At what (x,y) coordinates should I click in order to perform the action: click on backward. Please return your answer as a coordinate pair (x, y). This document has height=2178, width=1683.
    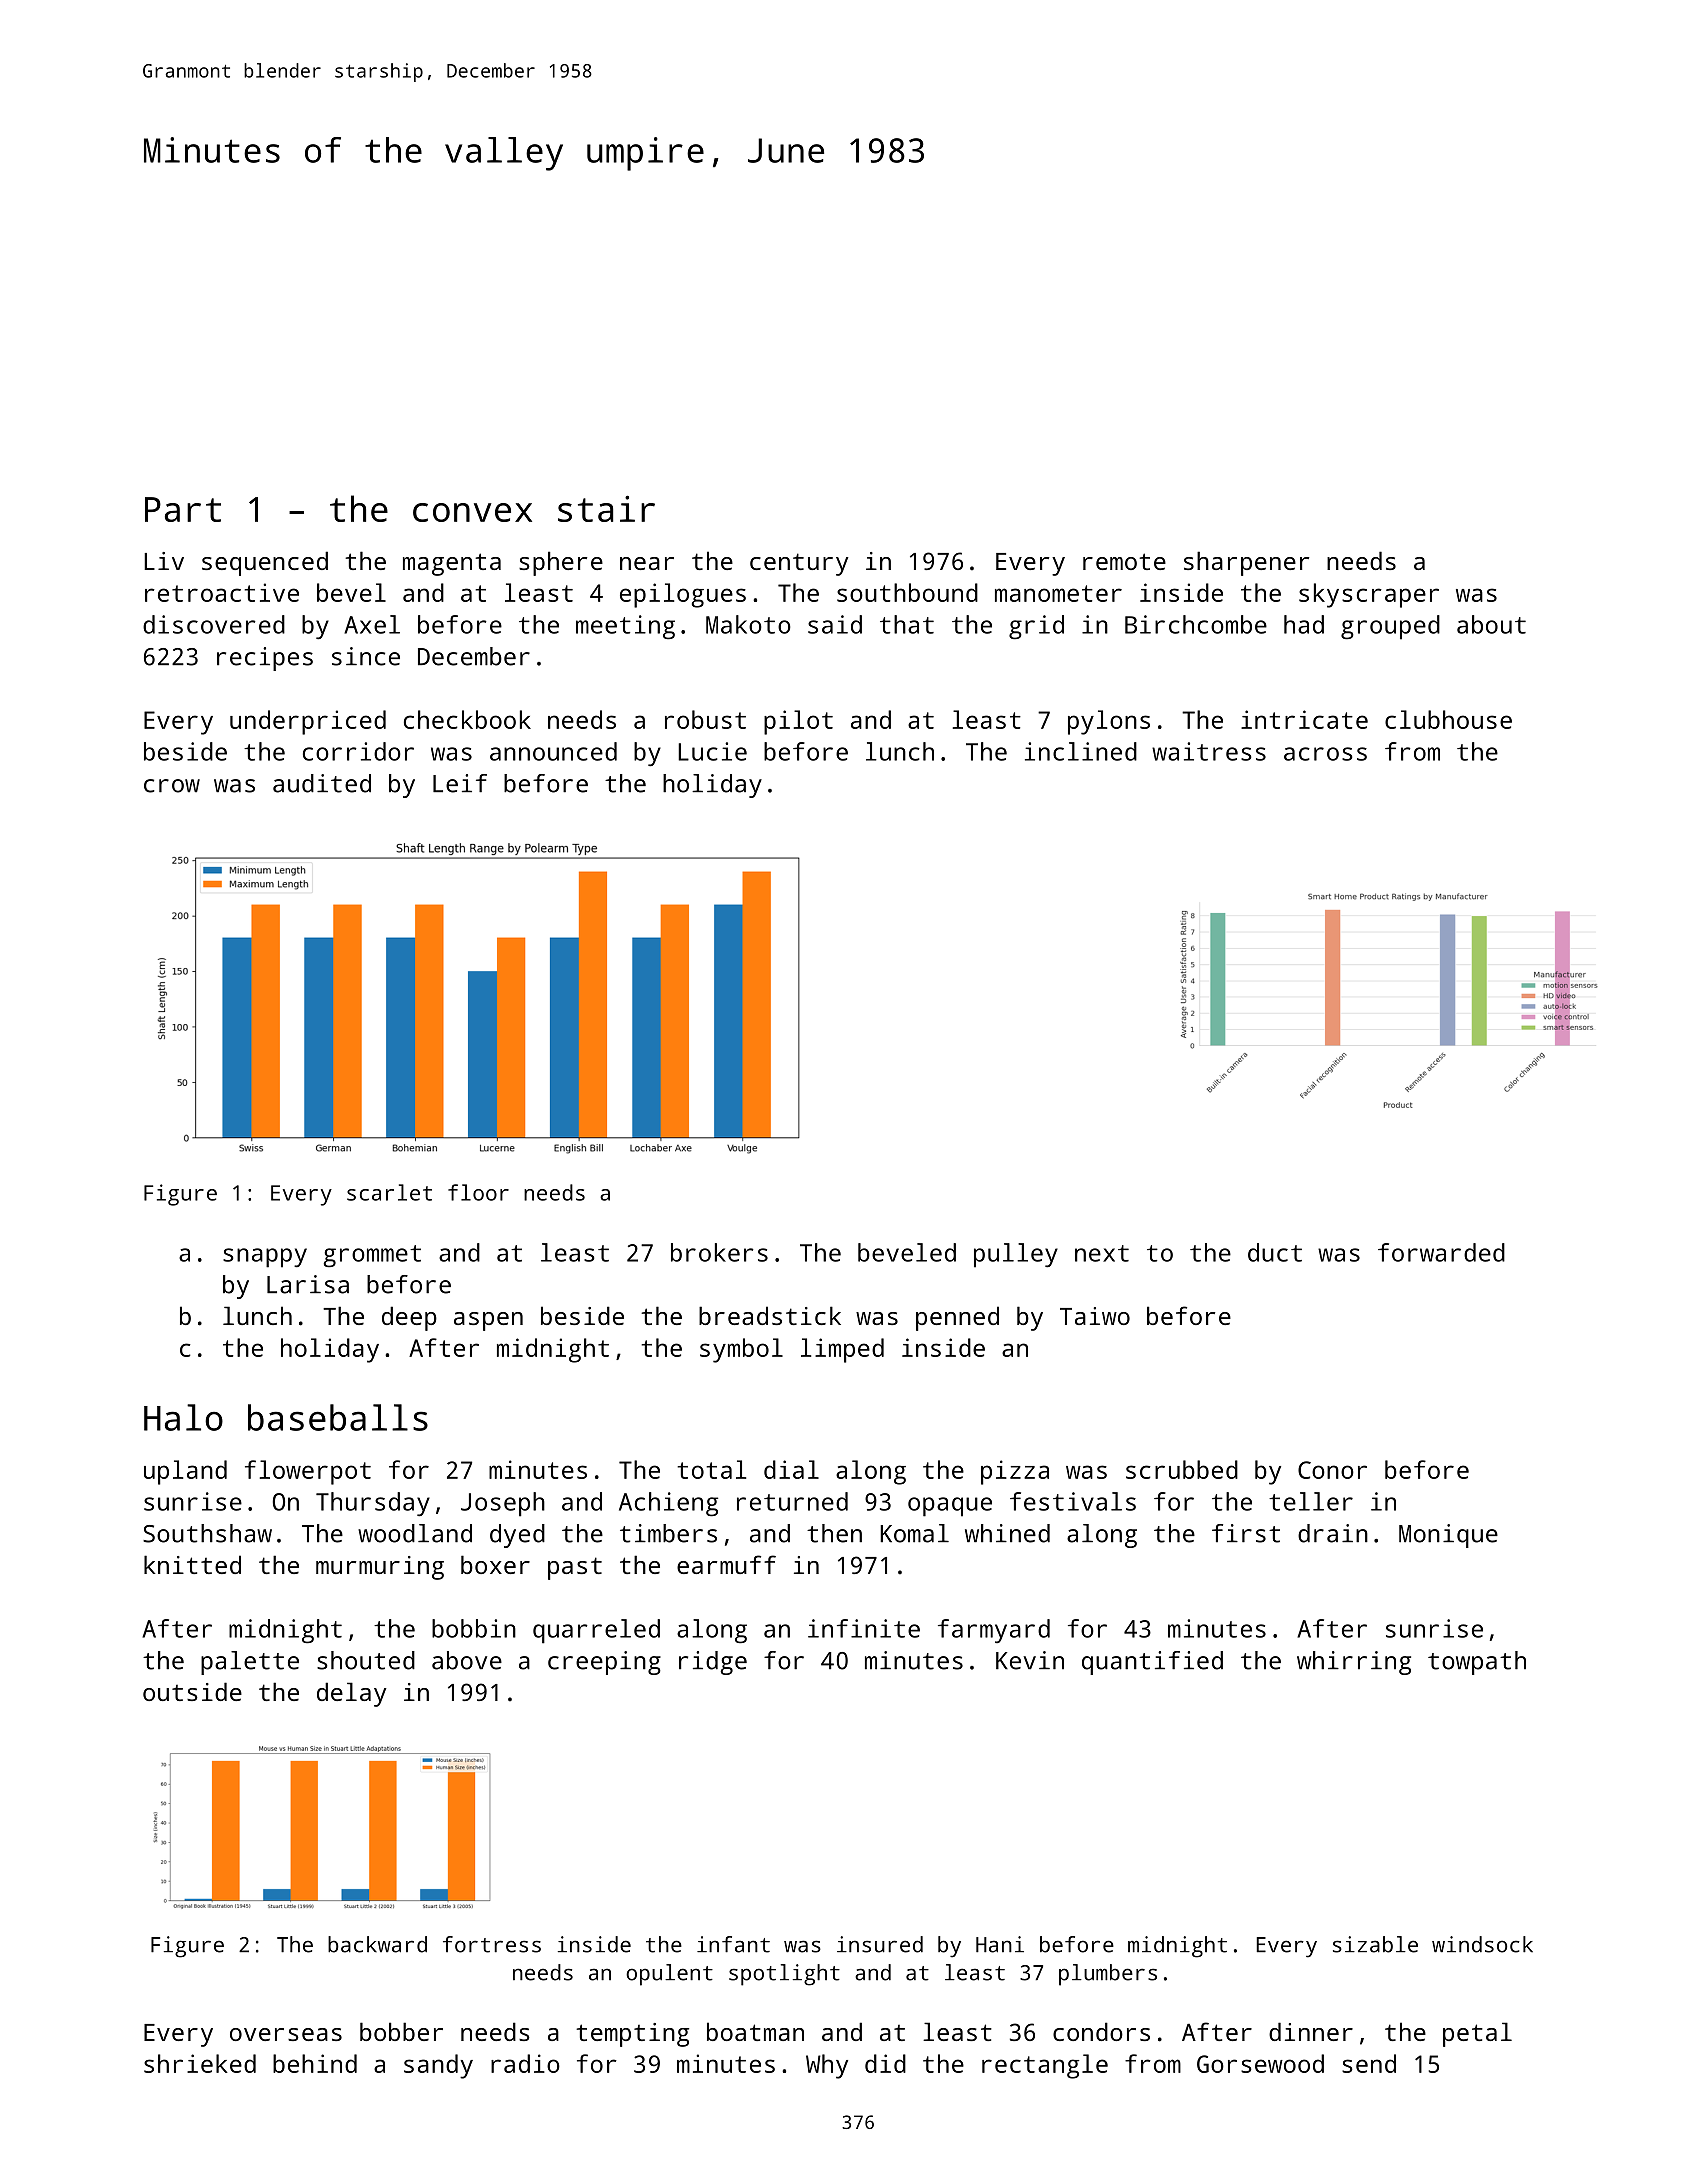
    Looking at the image, I should click on (377, 1944).
